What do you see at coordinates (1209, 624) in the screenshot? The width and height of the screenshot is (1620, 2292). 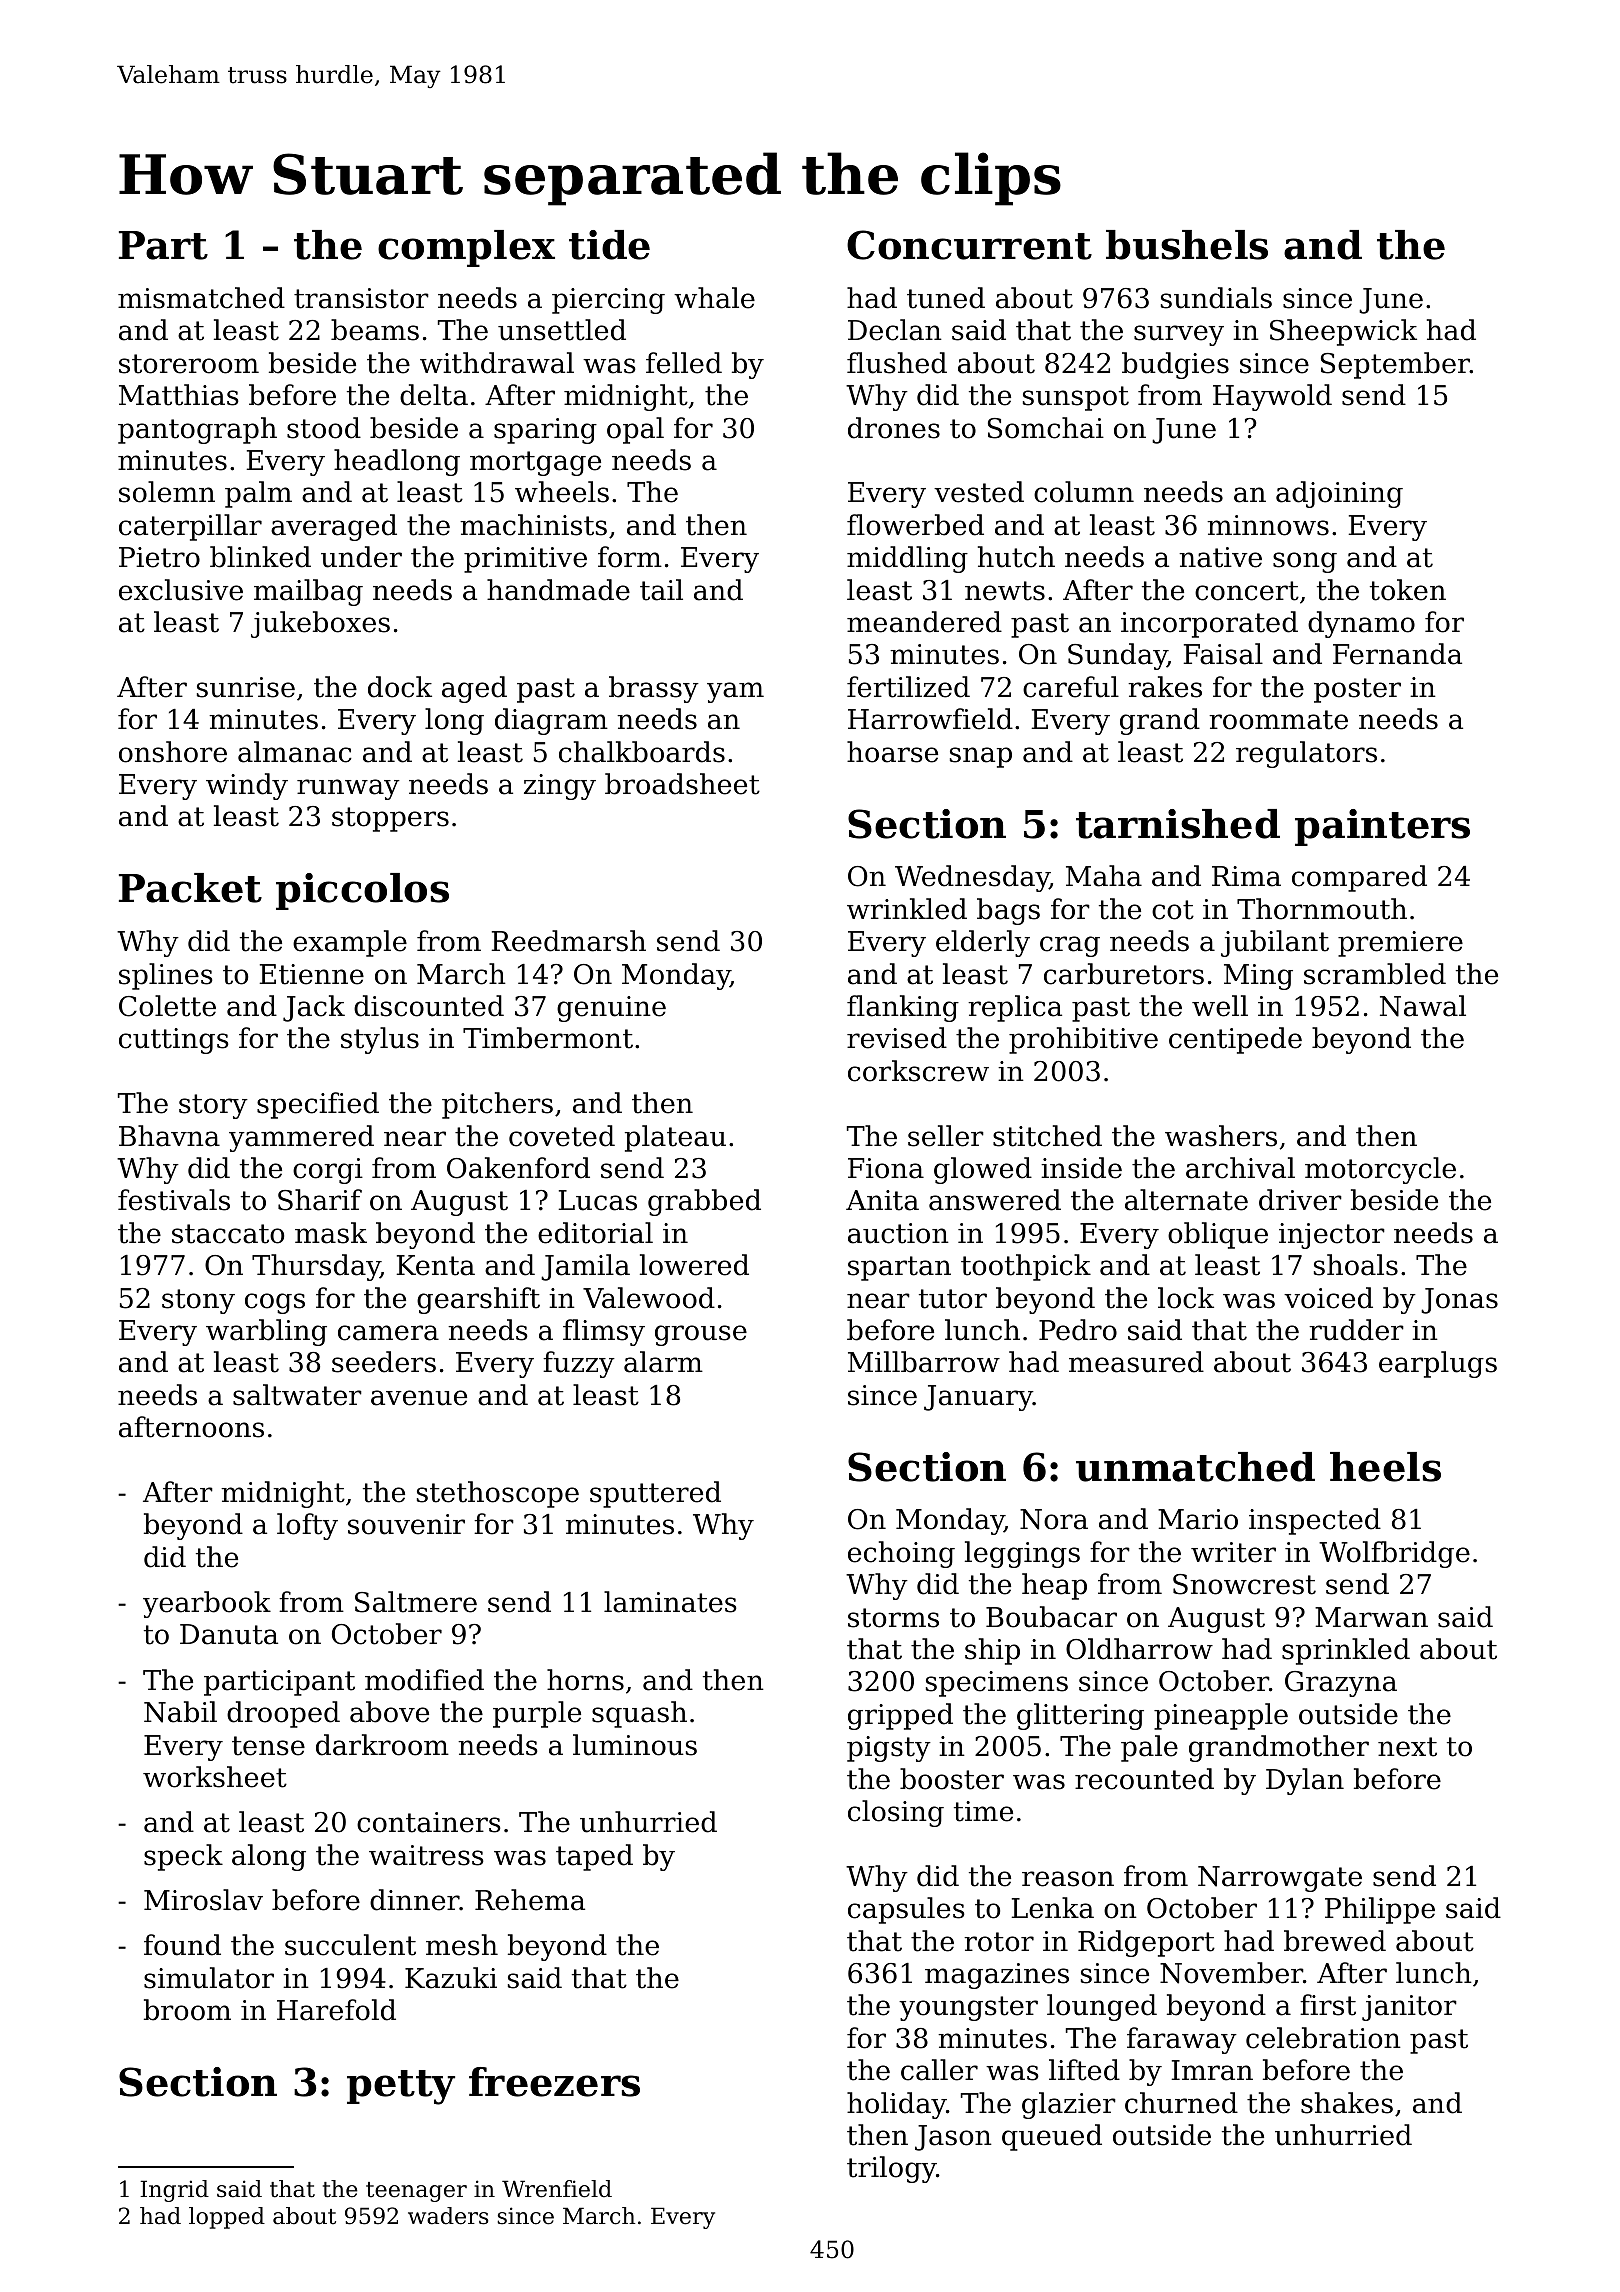 I see `incorporated` at bounding box center [1209, 624].
